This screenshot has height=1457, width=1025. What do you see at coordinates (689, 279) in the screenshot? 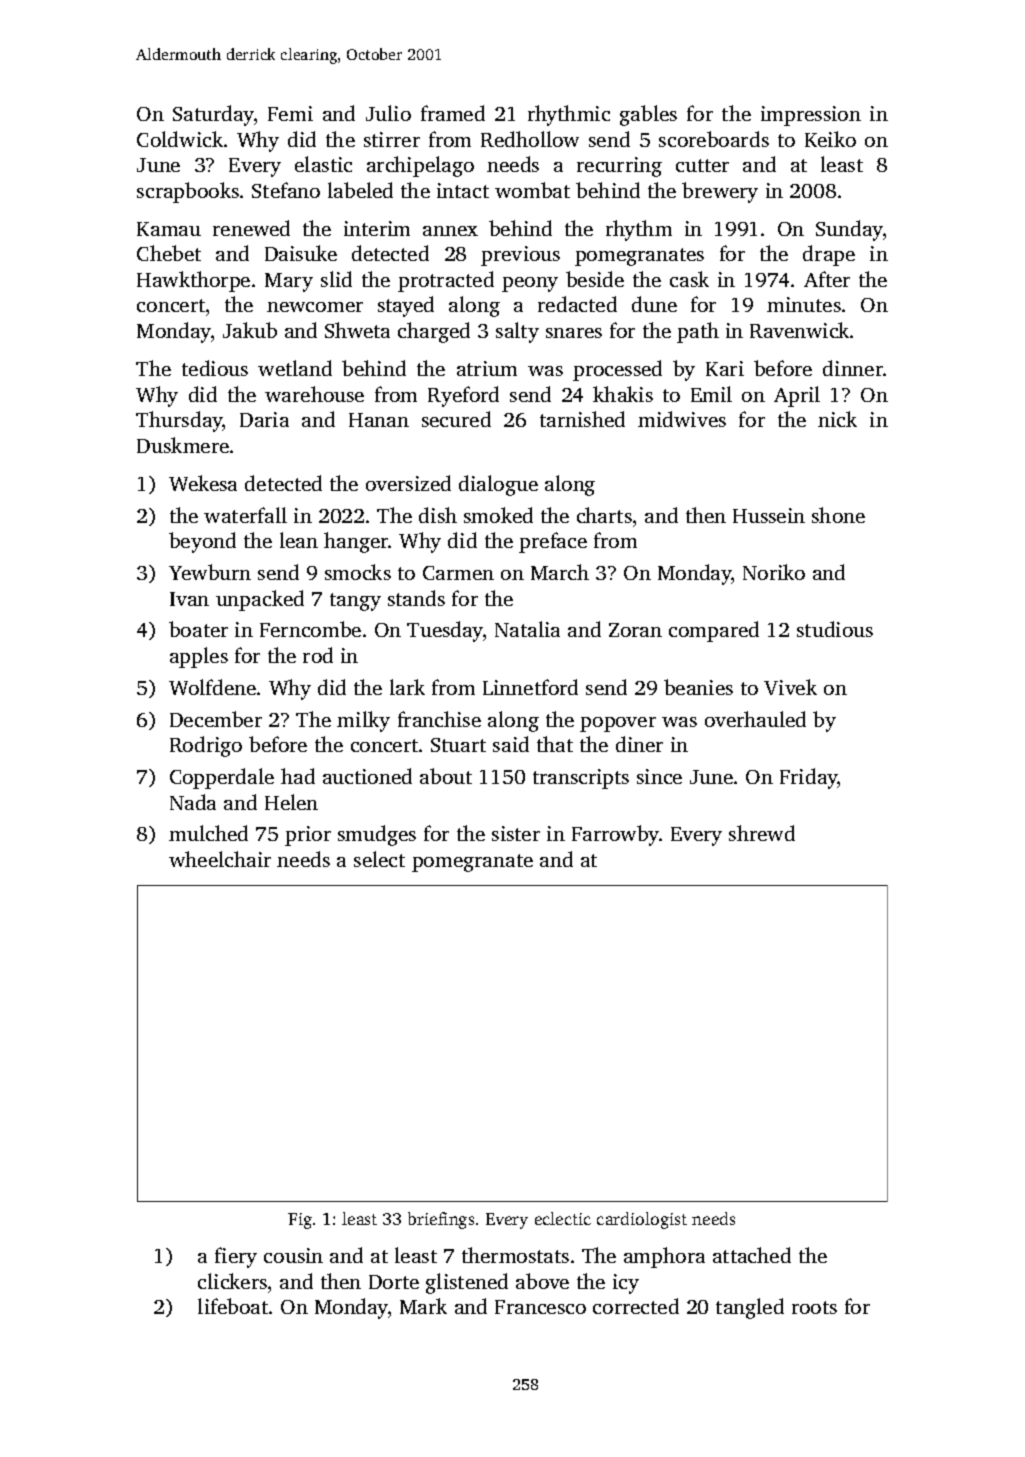
I see `cask` at bounding box center [689, 279].
